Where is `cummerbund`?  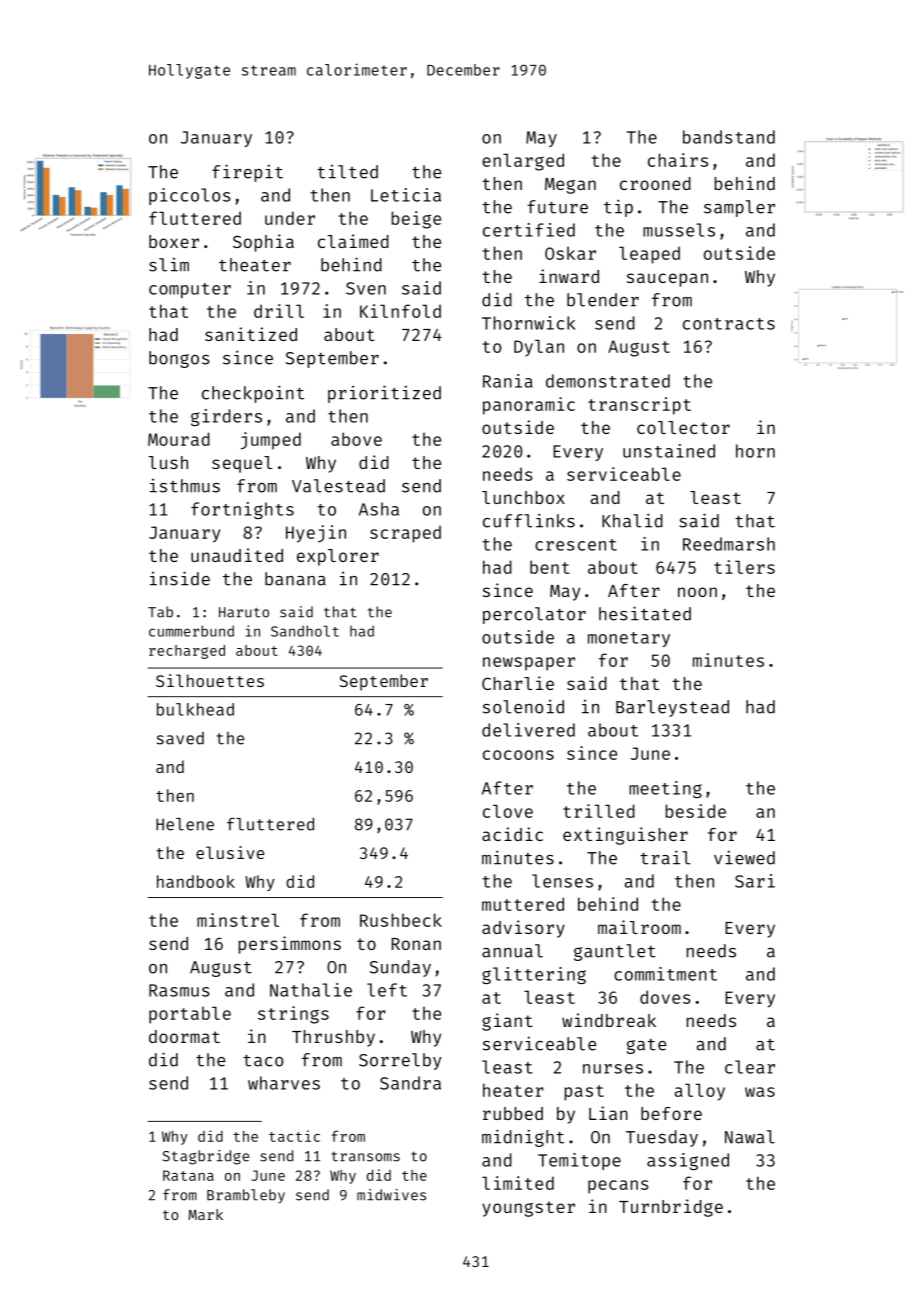 cummerbund is located at coordinates (191, 631).
